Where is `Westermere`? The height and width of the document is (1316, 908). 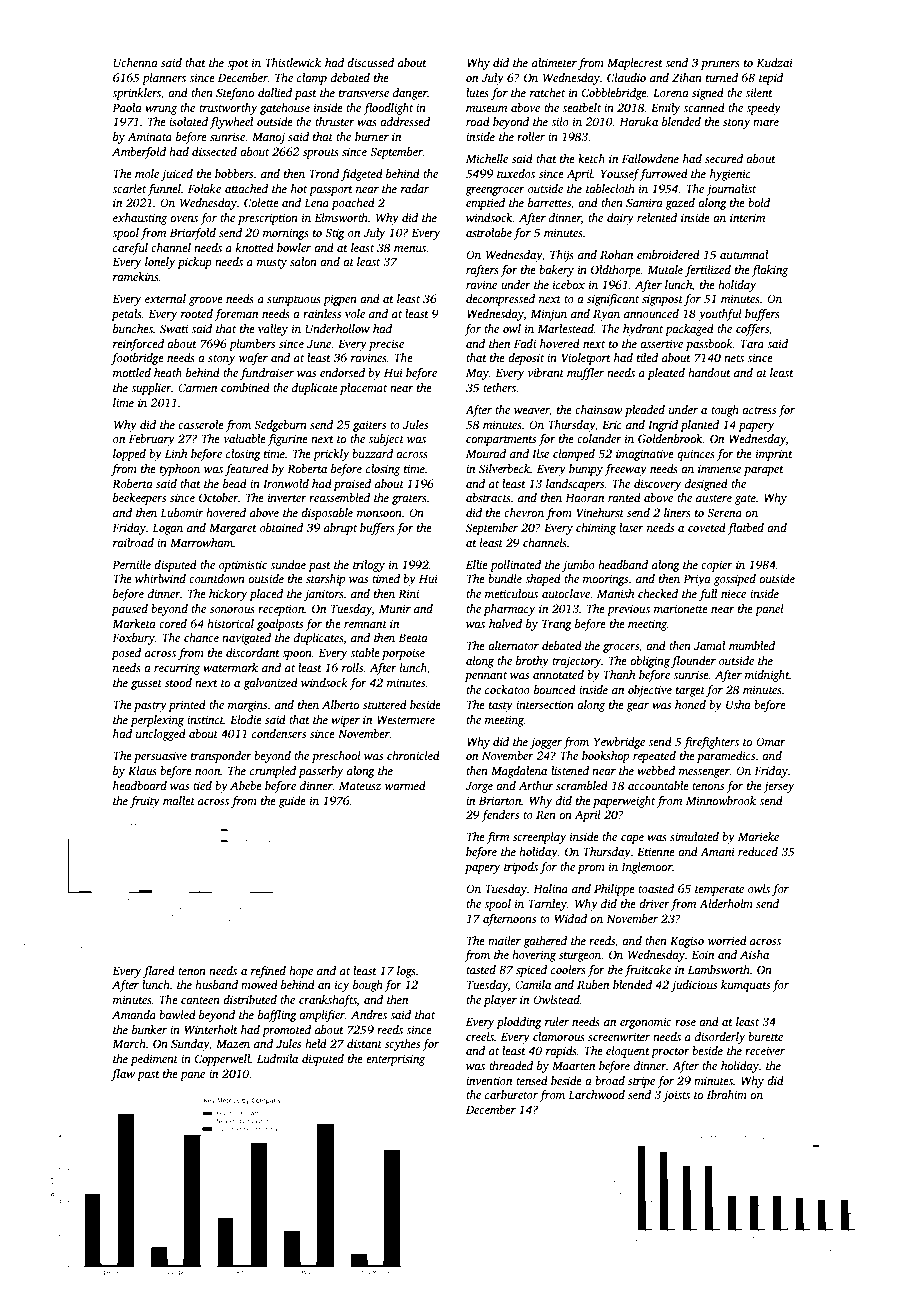 Westermere is located at coordinates (406, 719).
